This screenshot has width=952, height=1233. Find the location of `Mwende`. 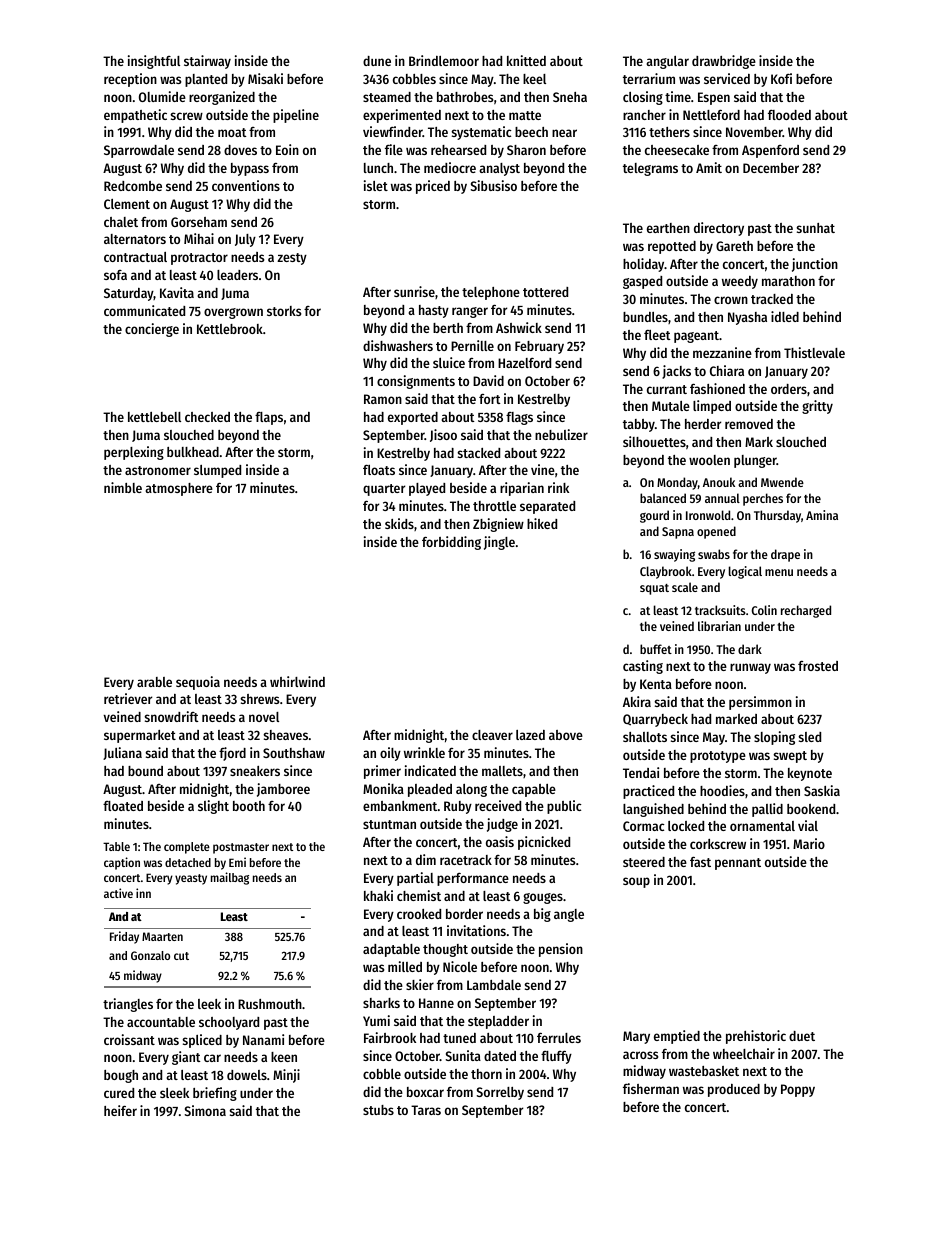

Mwende is located at coordinates (782, 482).
